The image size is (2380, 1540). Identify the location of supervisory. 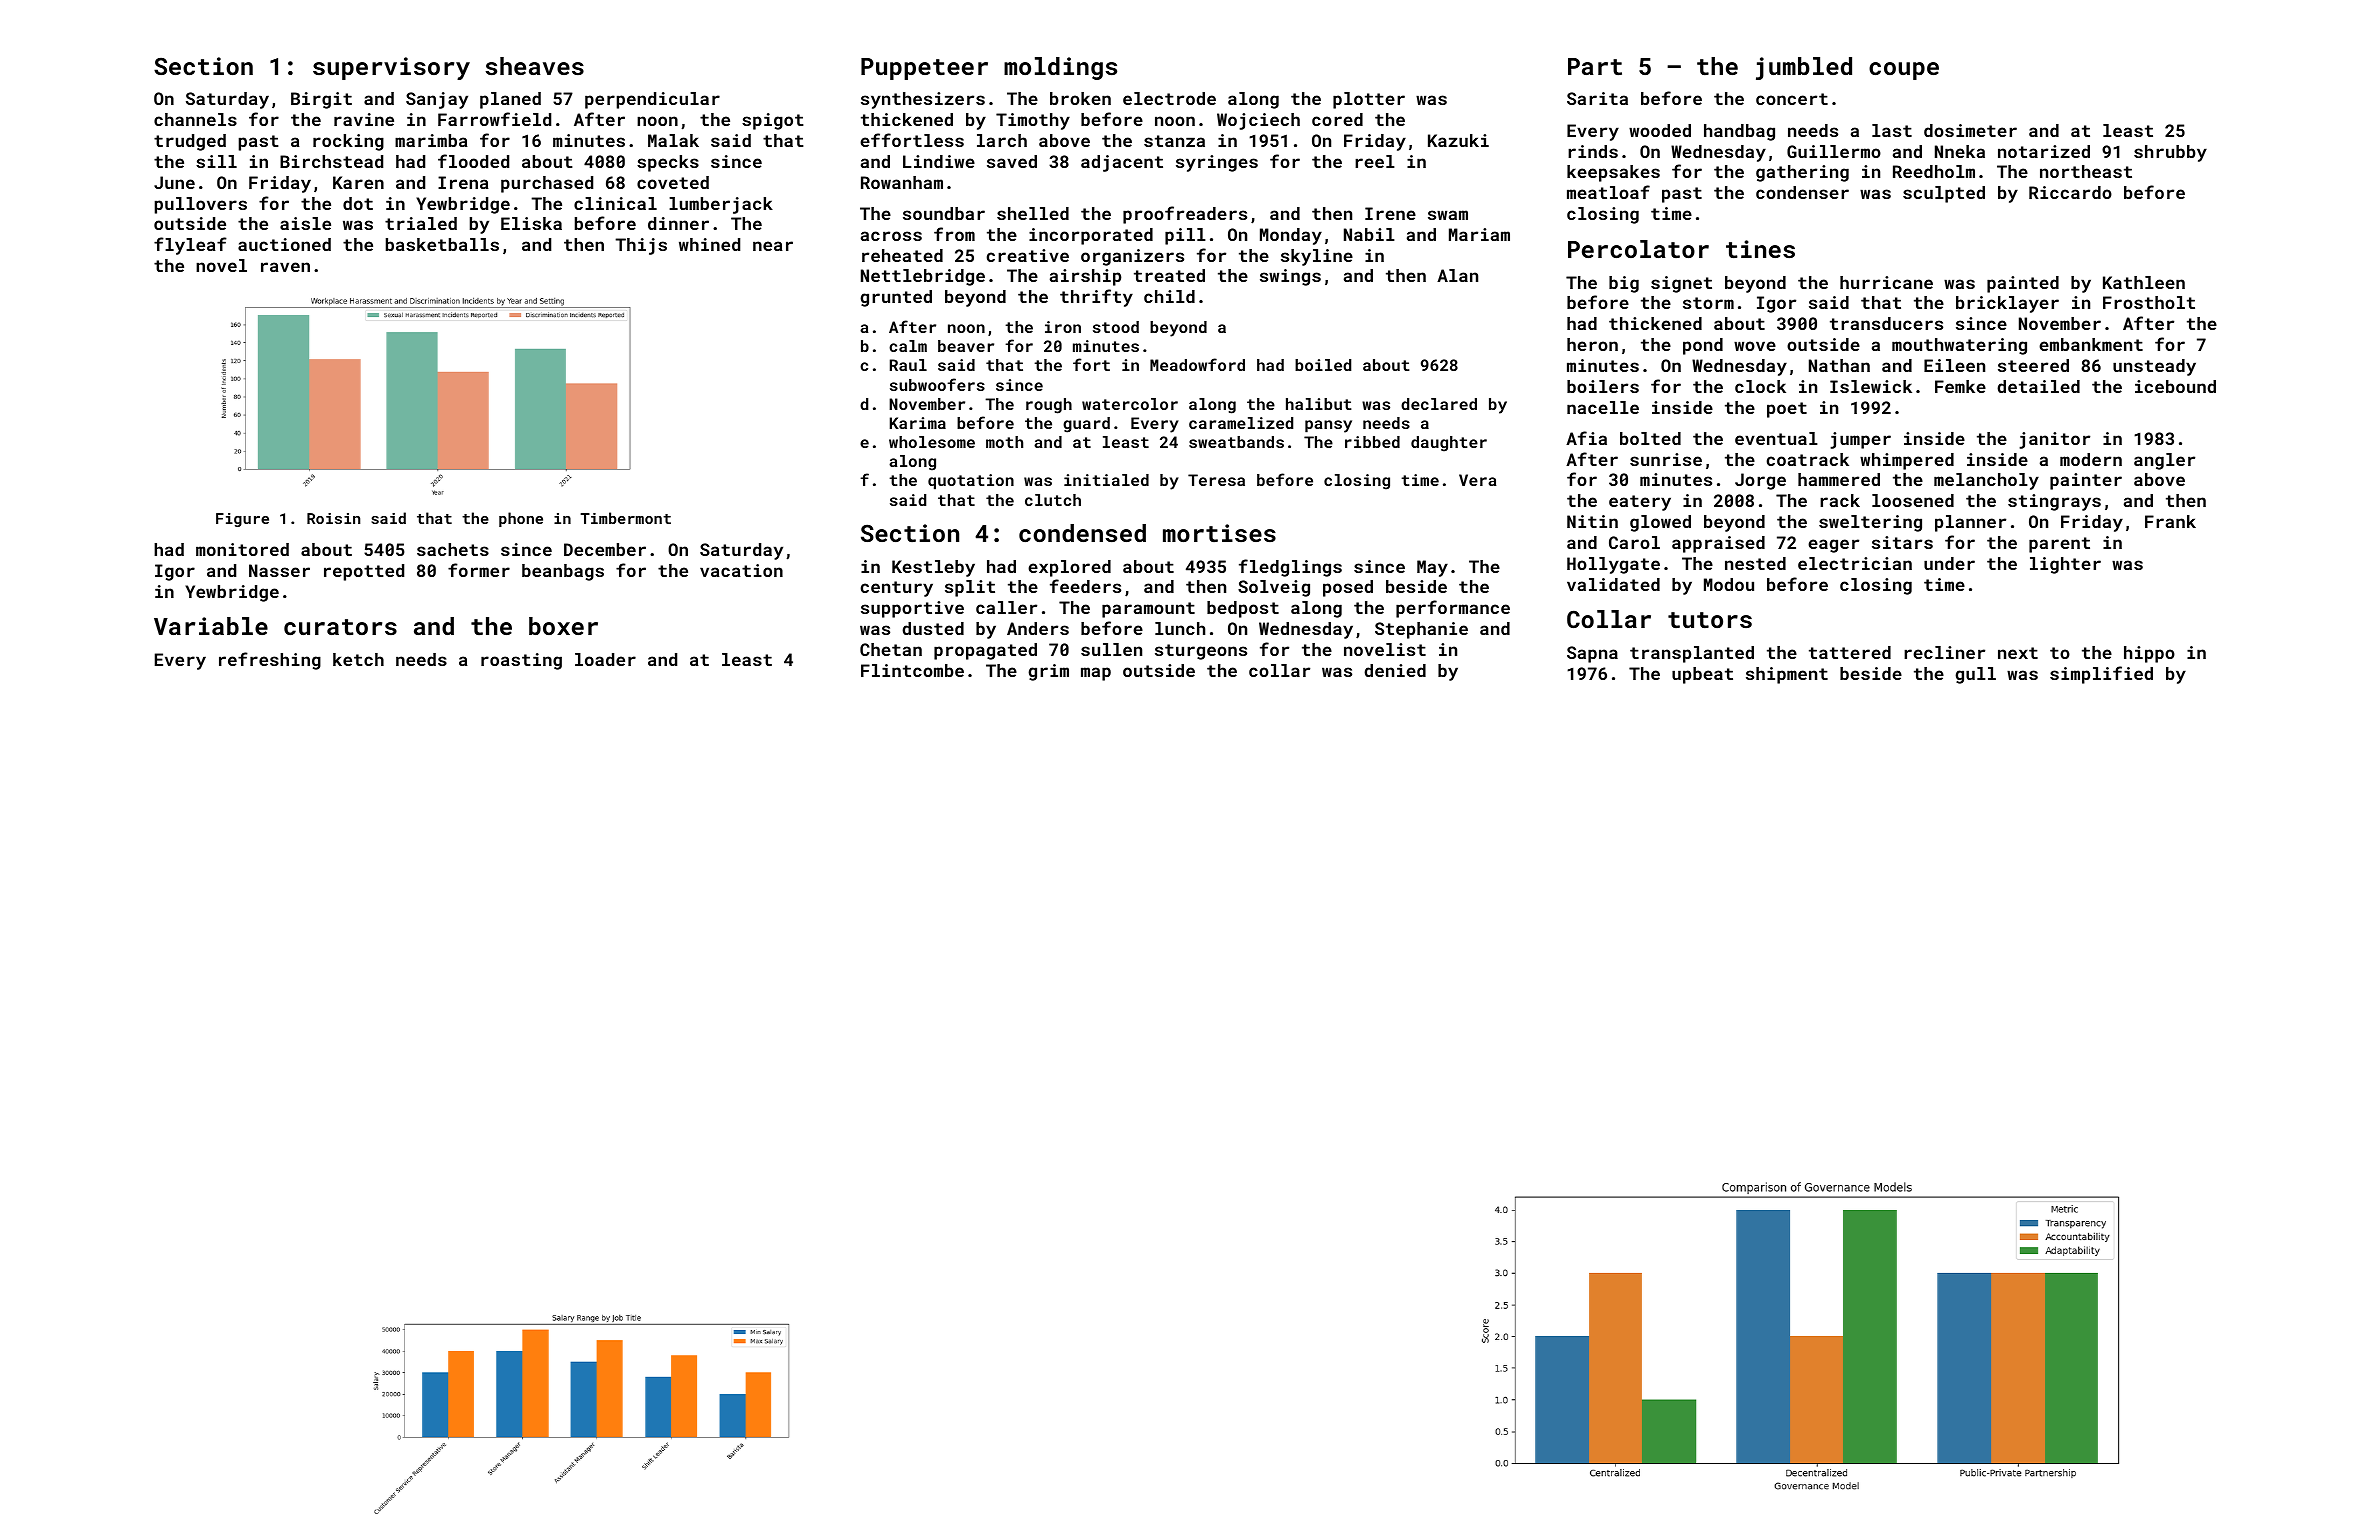
(391, 68).
